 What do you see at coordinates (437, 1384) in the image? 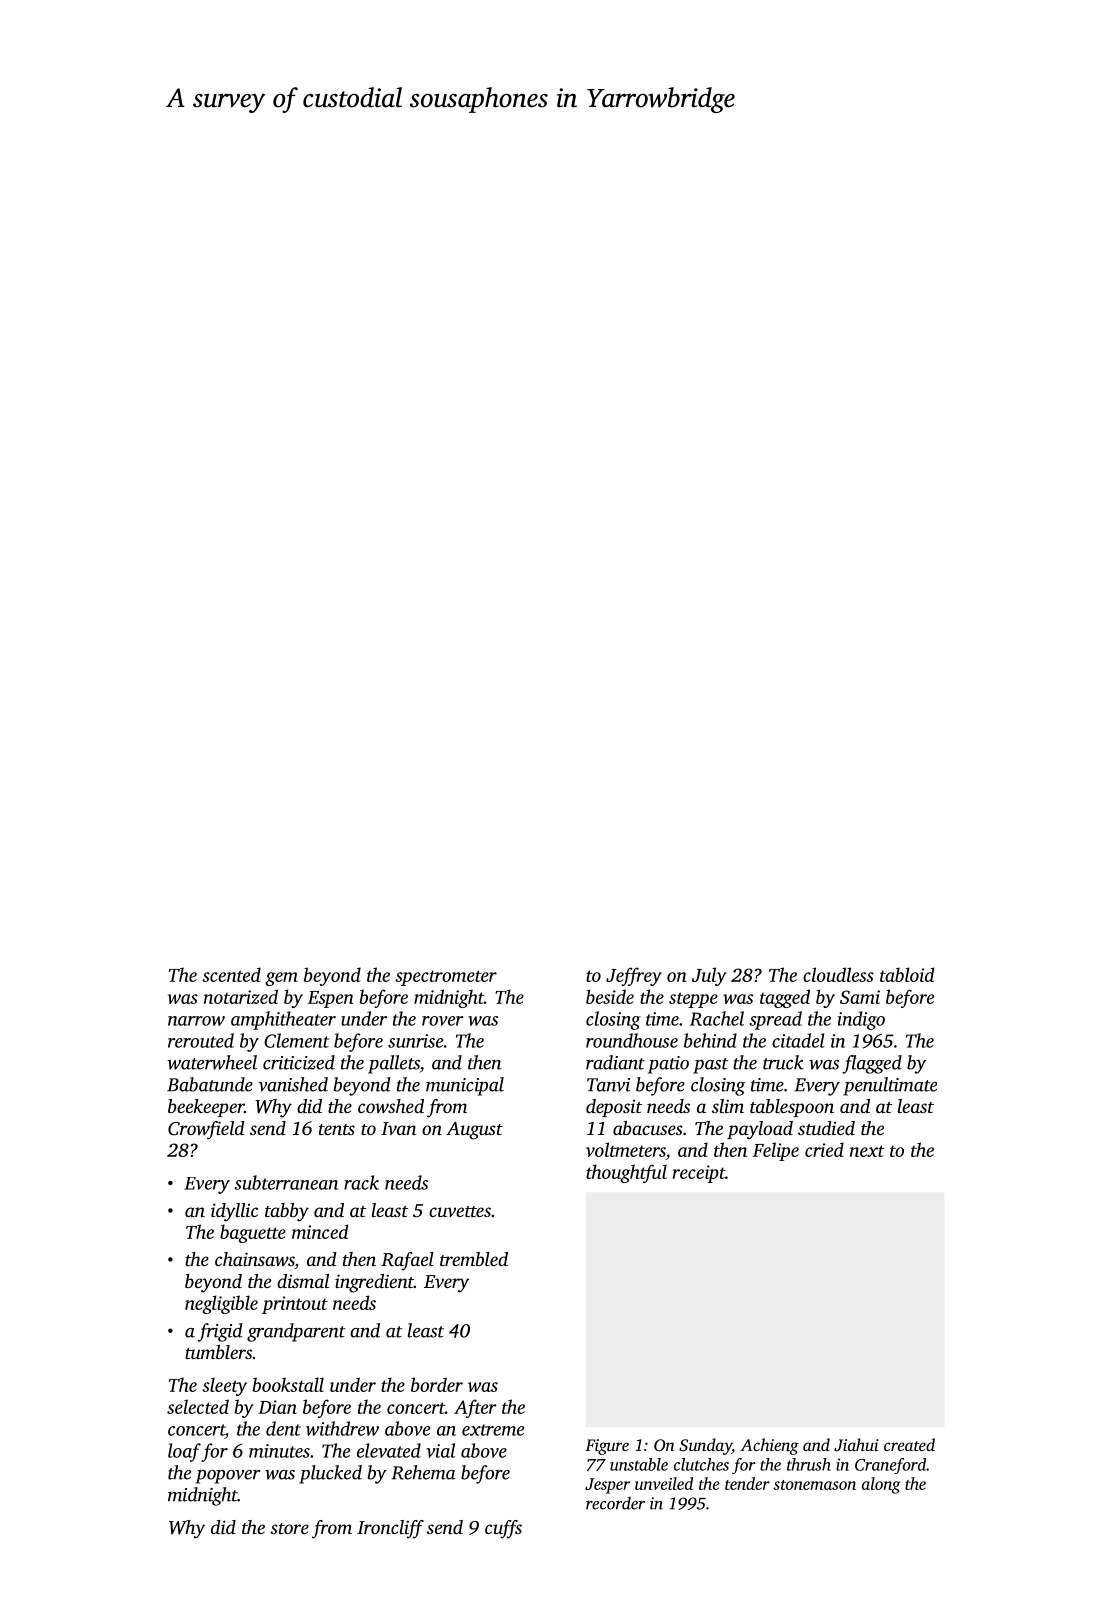
I see `border` at bounding box center [437, 1384].
